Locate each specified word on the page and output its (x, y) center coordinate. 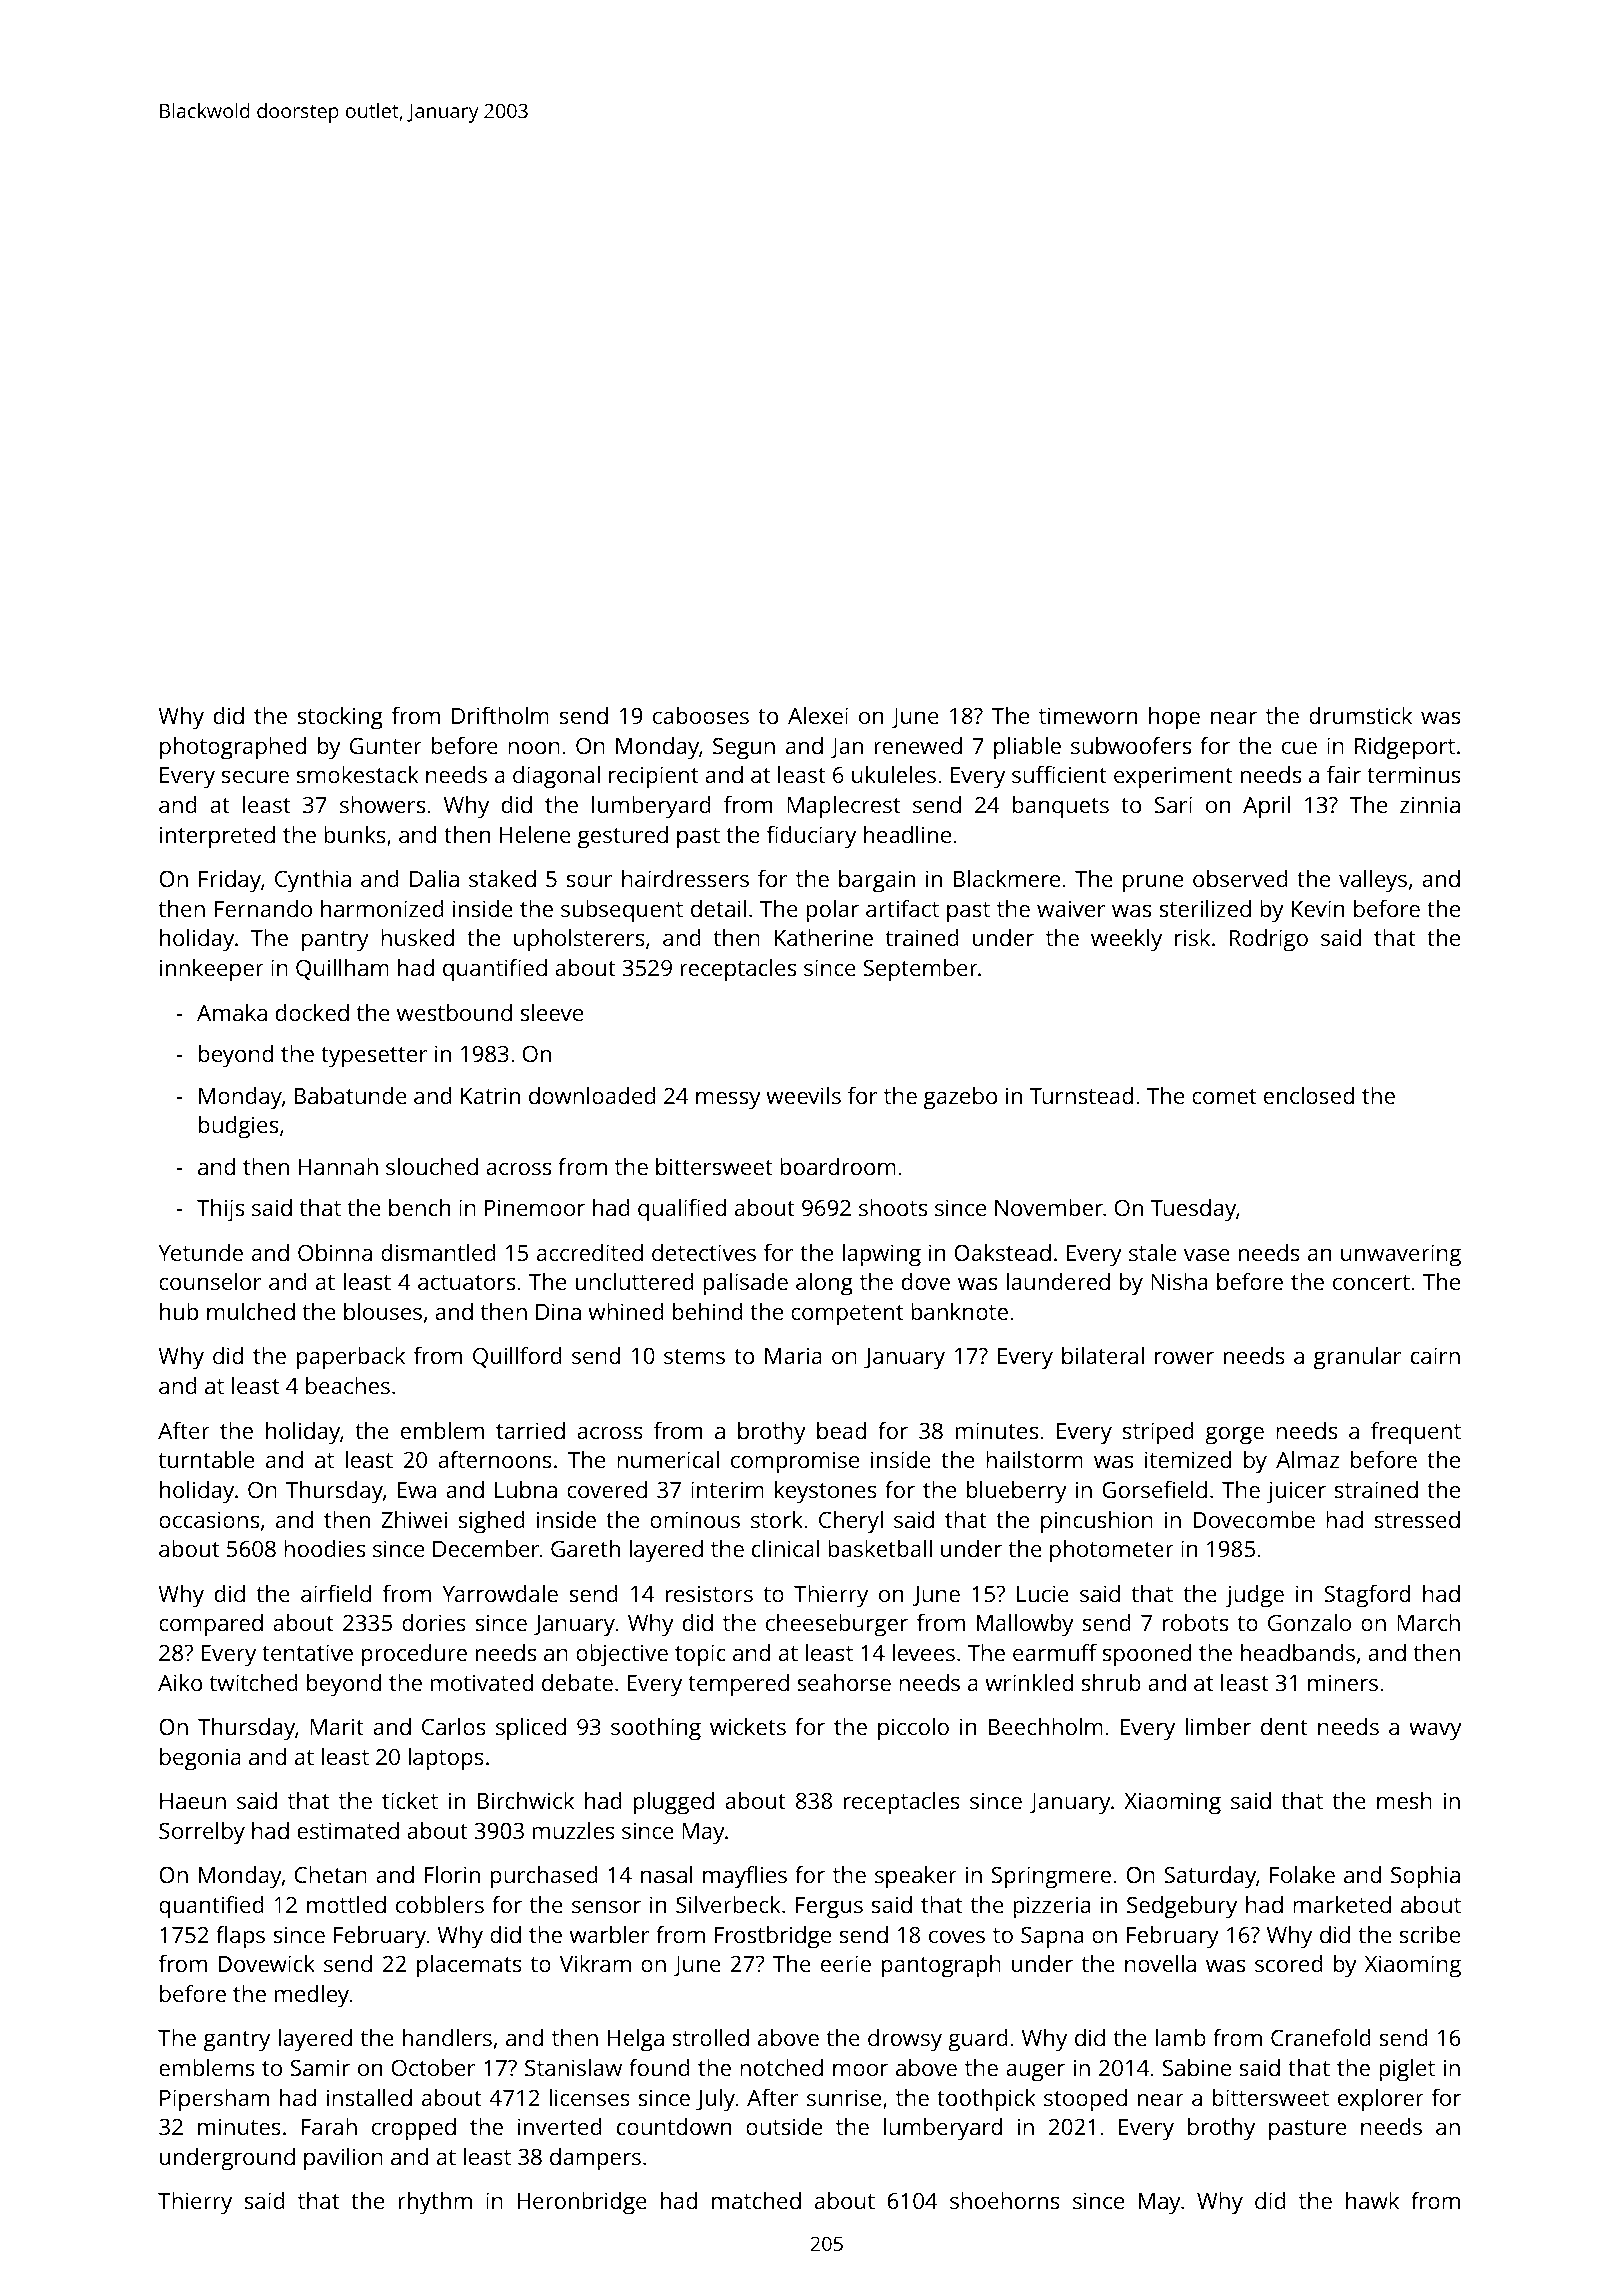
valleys (1373, 881)
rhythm (435, 2203)
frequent (1416, 1433)
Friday (230, 881)
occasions (209, 1519)
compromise (795, 1462)
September (920, 970)
